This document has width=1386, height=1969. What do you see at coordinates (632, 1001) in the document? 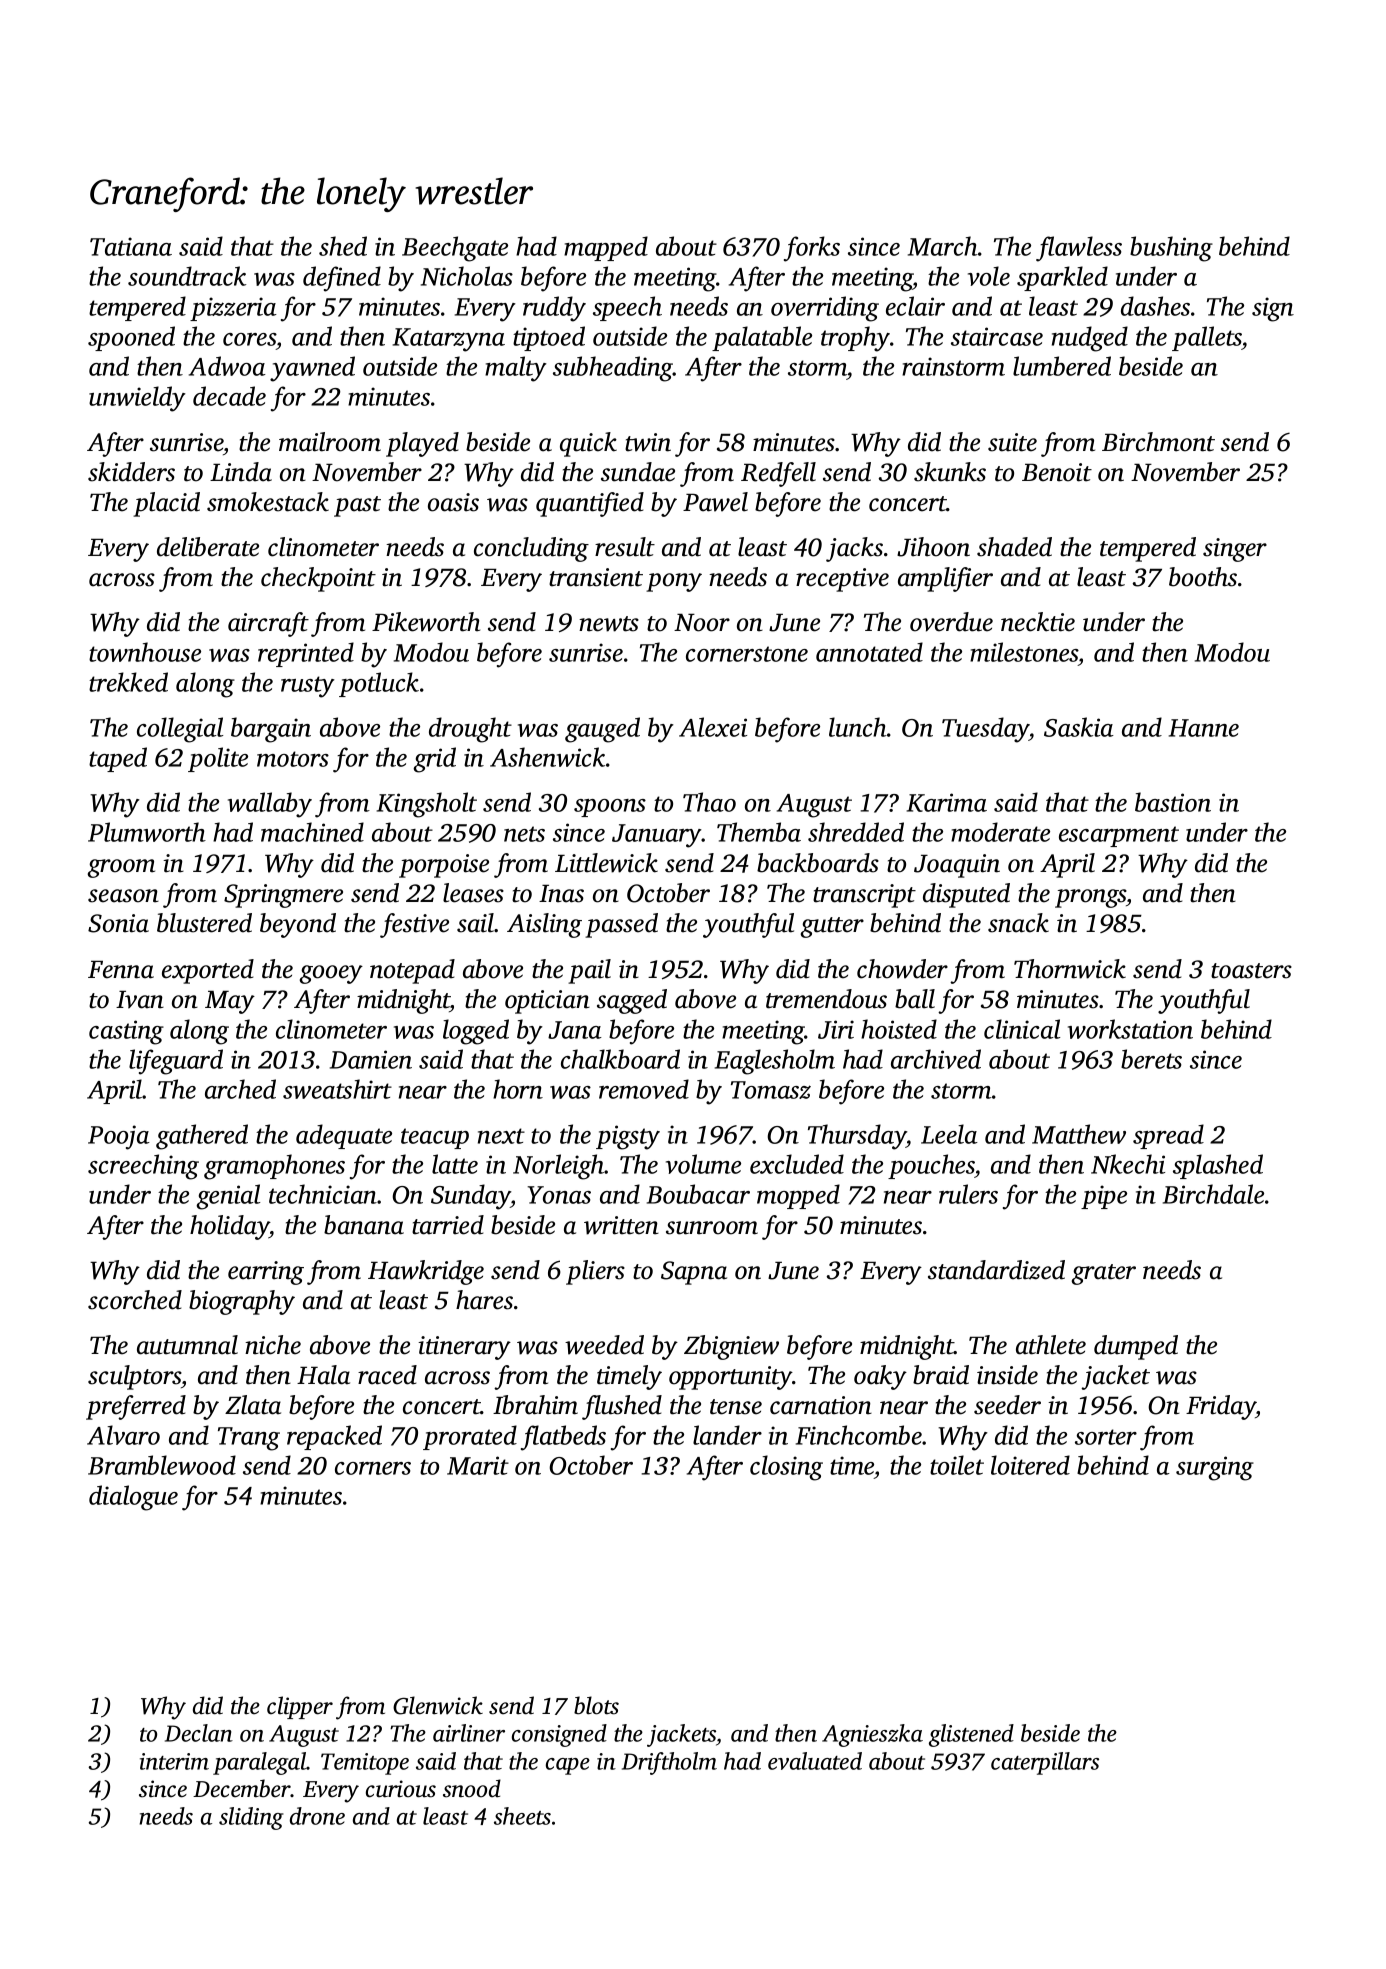
I see `sagged` at bounding box center [632, 1001].
